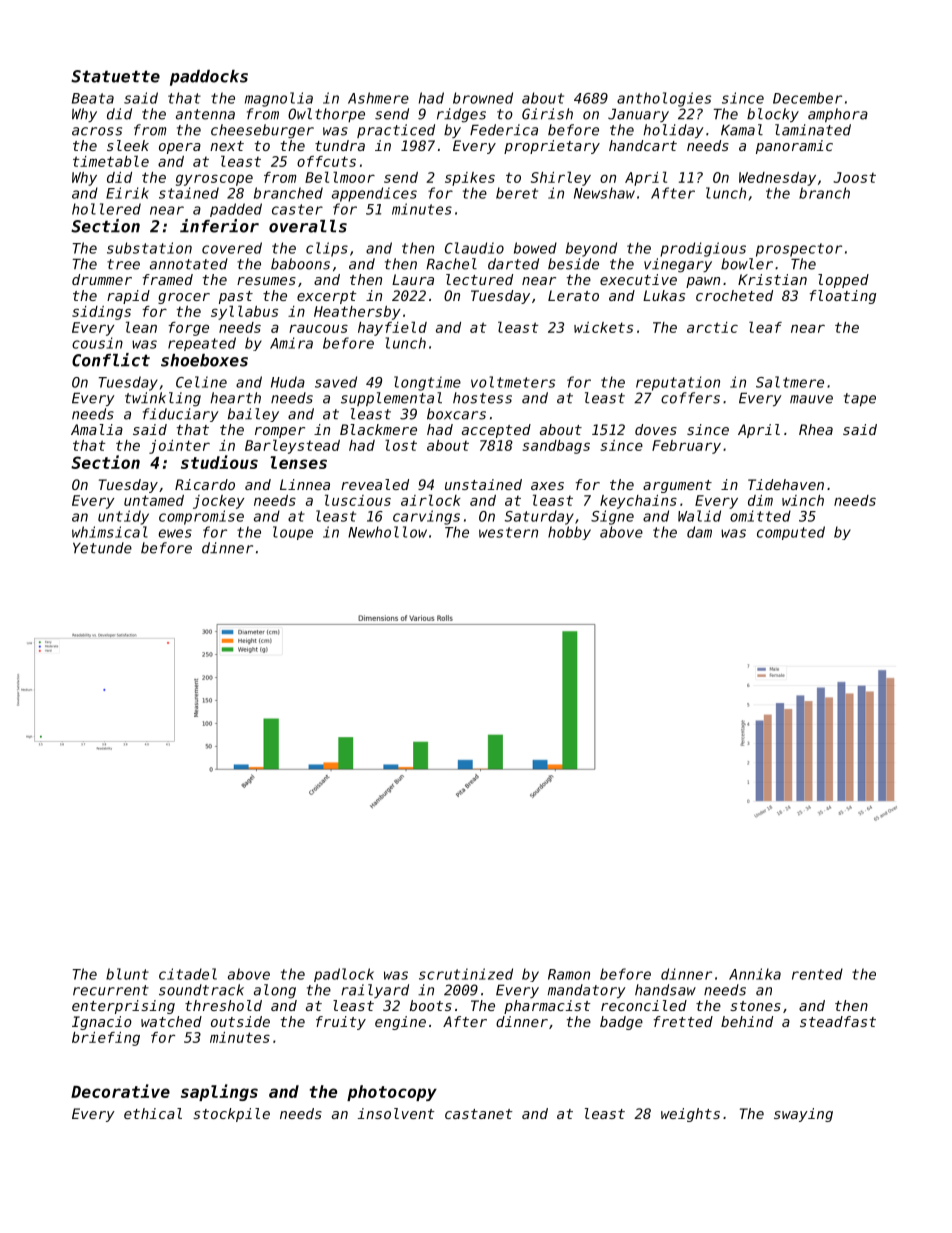  Describe the element at coordinates (97, 429) in the screenshot. I see `Amalia` at that location.
